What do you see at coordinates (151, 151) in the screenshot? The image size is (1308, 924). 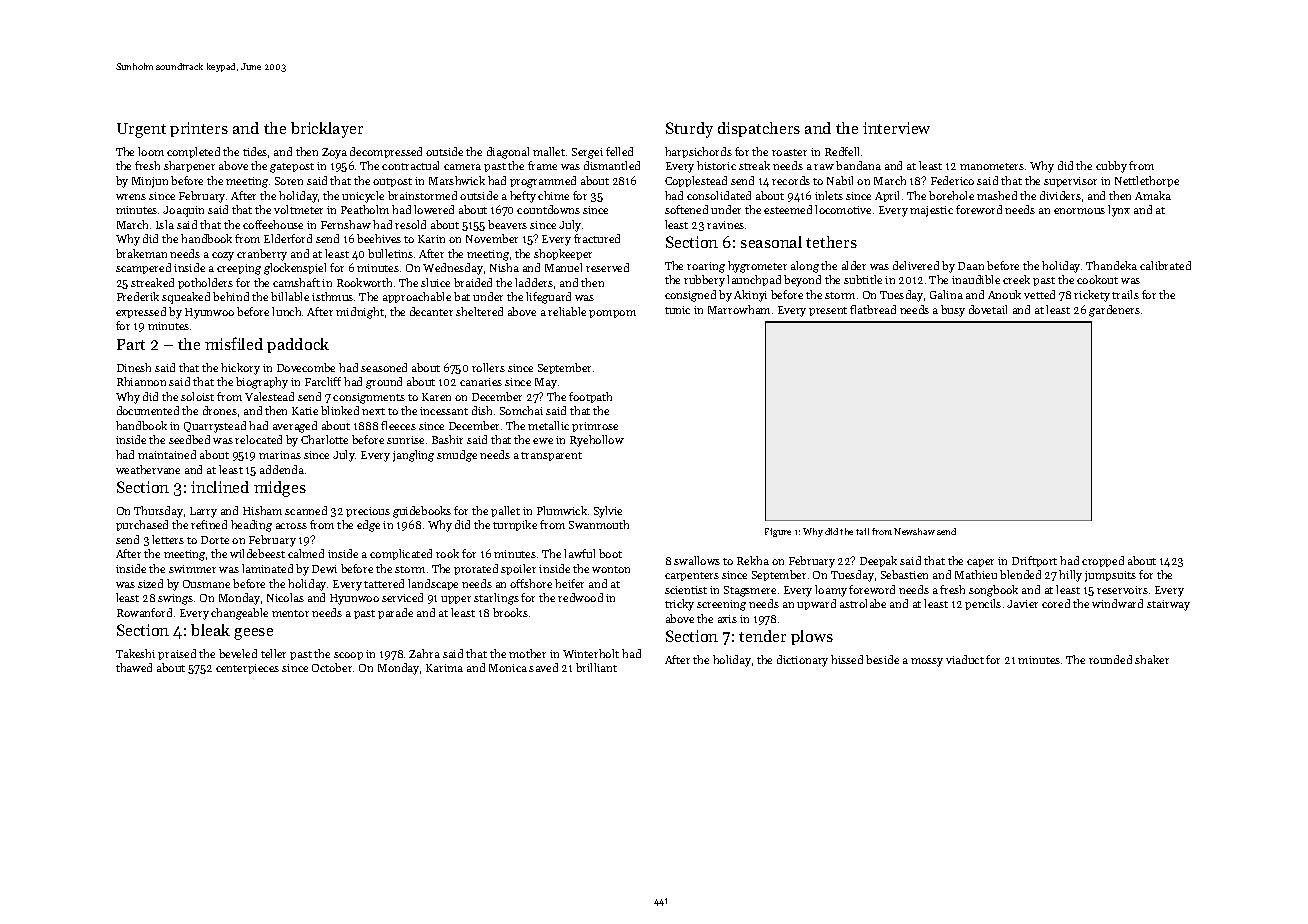 I see `loom` at bounding box center [151, 151].
